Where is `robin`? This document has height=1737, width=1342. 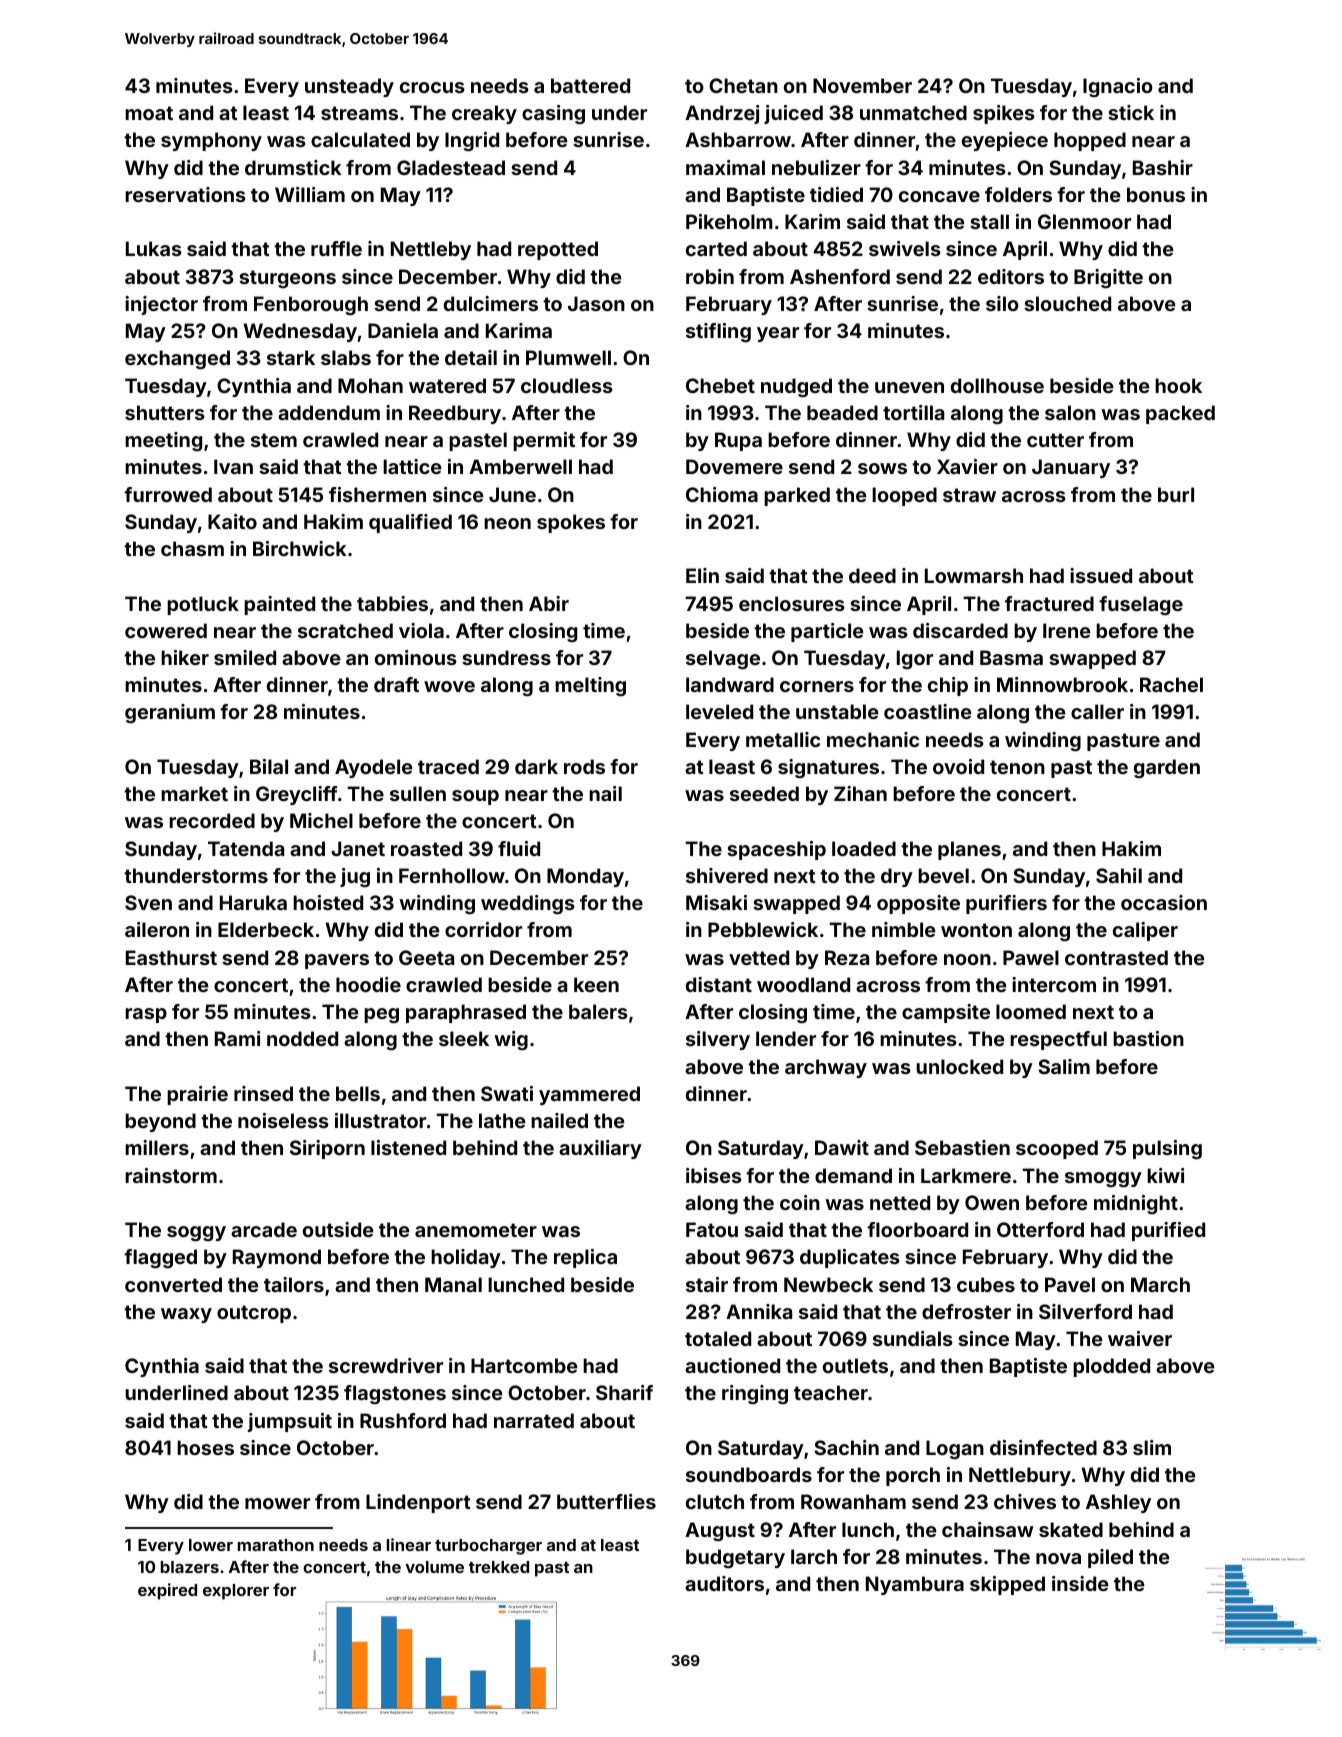 robin is located at coordinates (710, 276).
